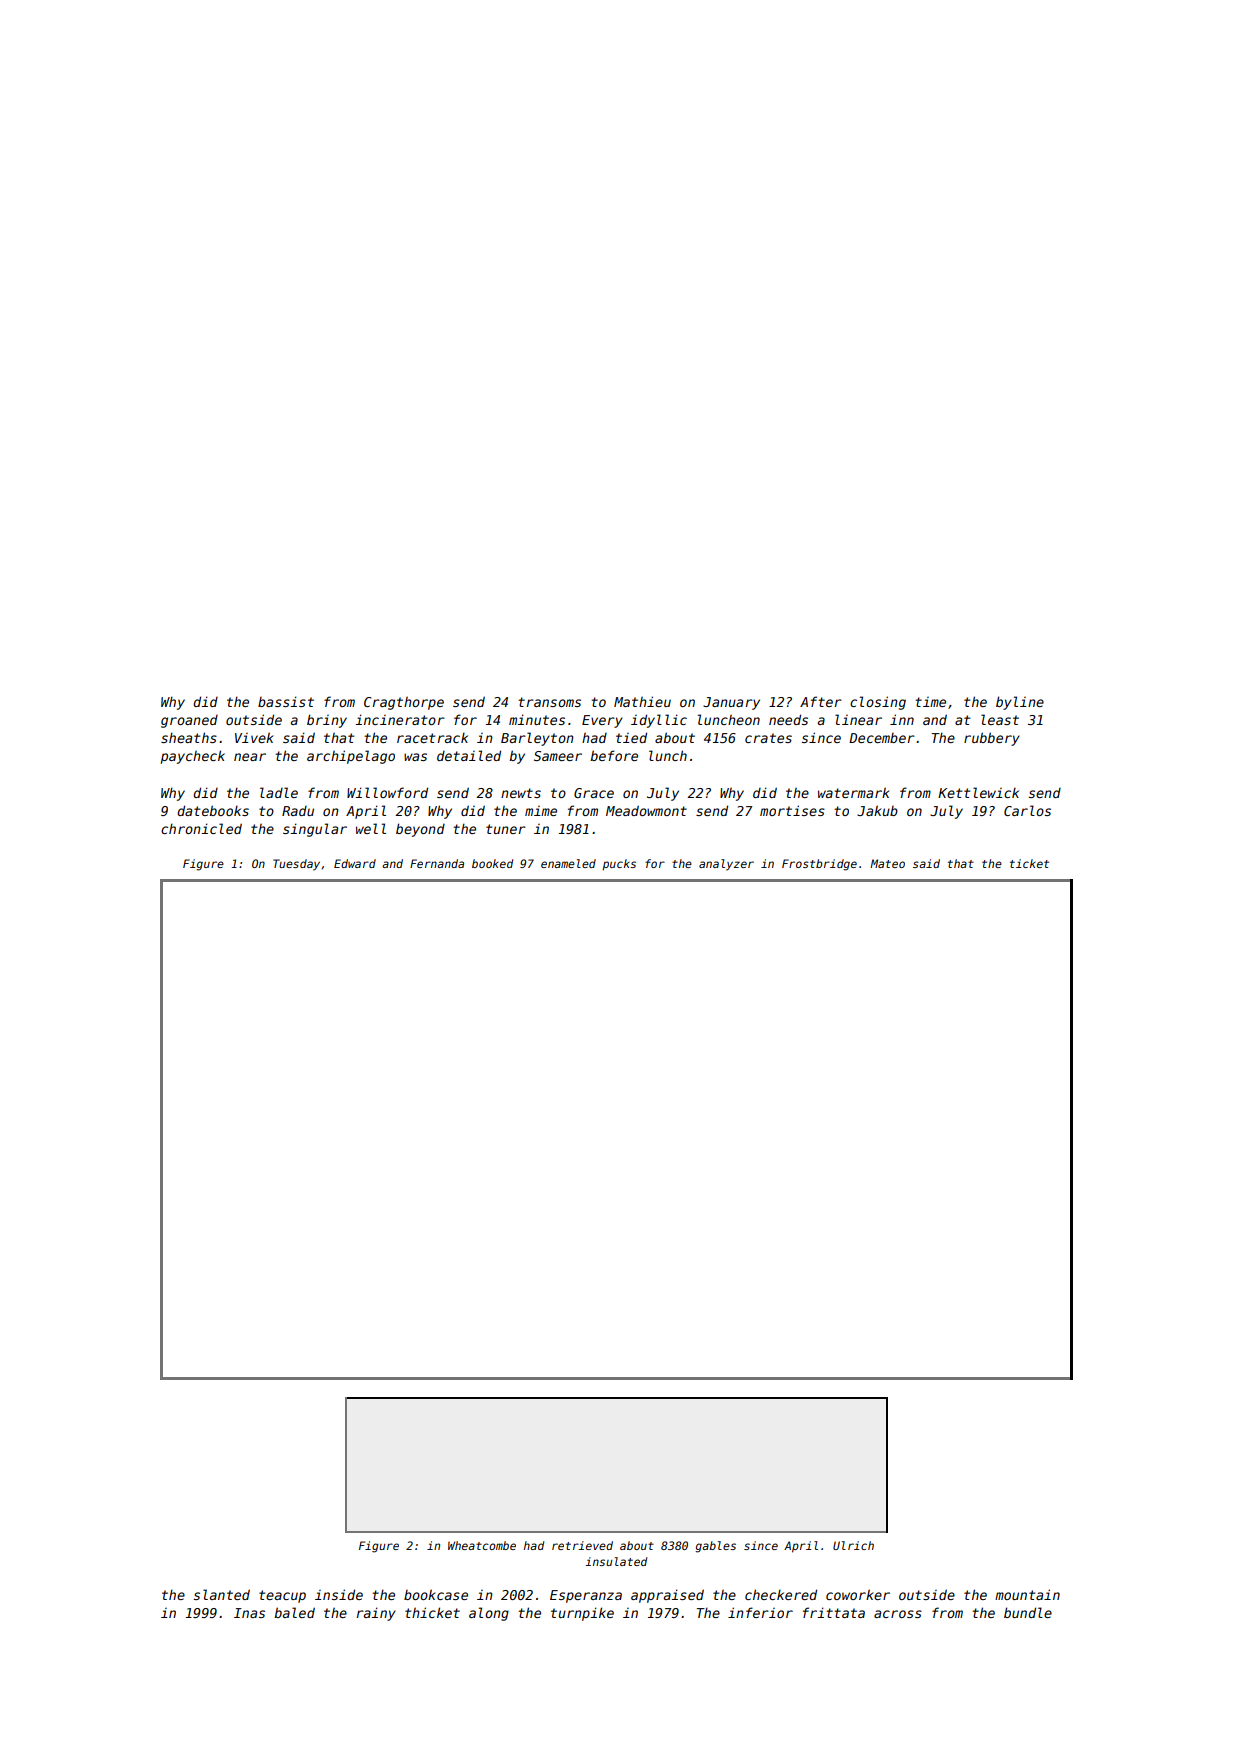 Image resolution: width=1233 pixels, height=1744 pixels. I want to click on byline, so click(1020, 703).
